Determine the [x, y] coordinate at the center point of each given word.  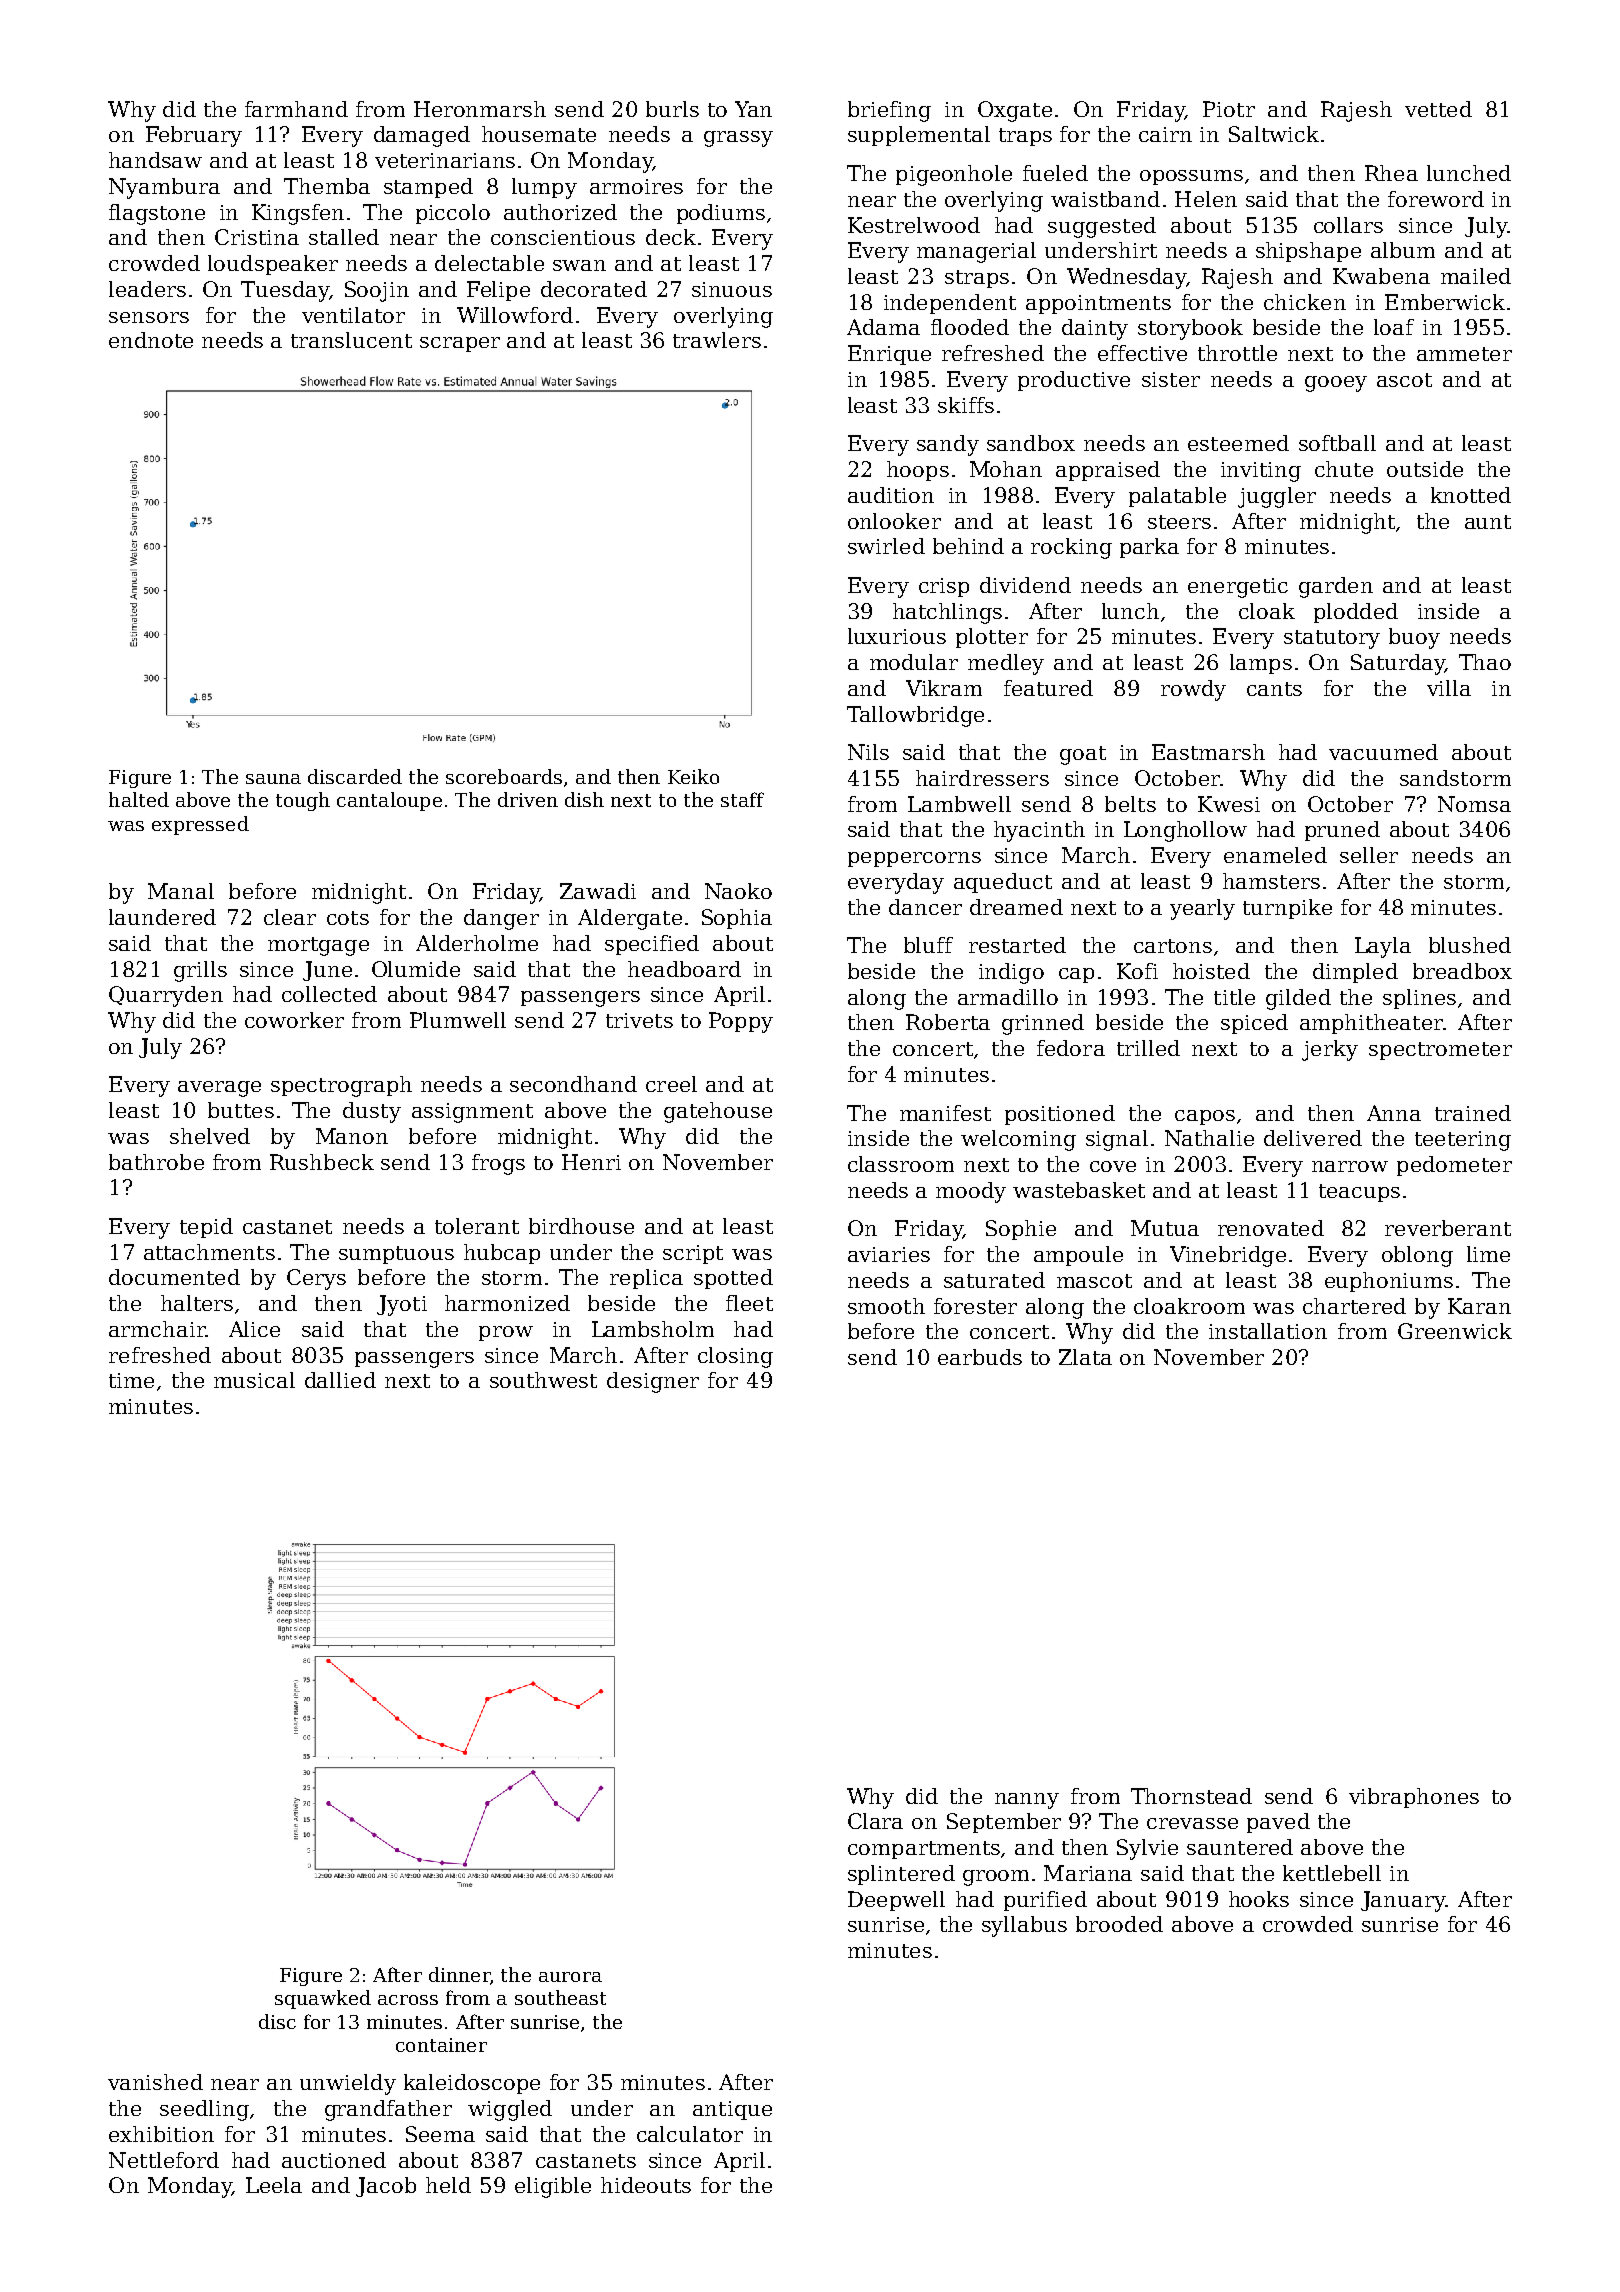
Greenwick [1455, 1331]
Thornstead [1191, 1796]
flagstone [157, 214]
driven [528, 799]
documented [174, 1277]
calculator [690, 2134]
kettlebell [1332, 1873]
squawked [323, 1999]
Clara [875, 1821]
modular [914, 662]
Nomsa [1474, 804]
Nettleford [164, 2160]
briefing [889, 111]
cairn [1165, 134]
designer [653, 1382]
